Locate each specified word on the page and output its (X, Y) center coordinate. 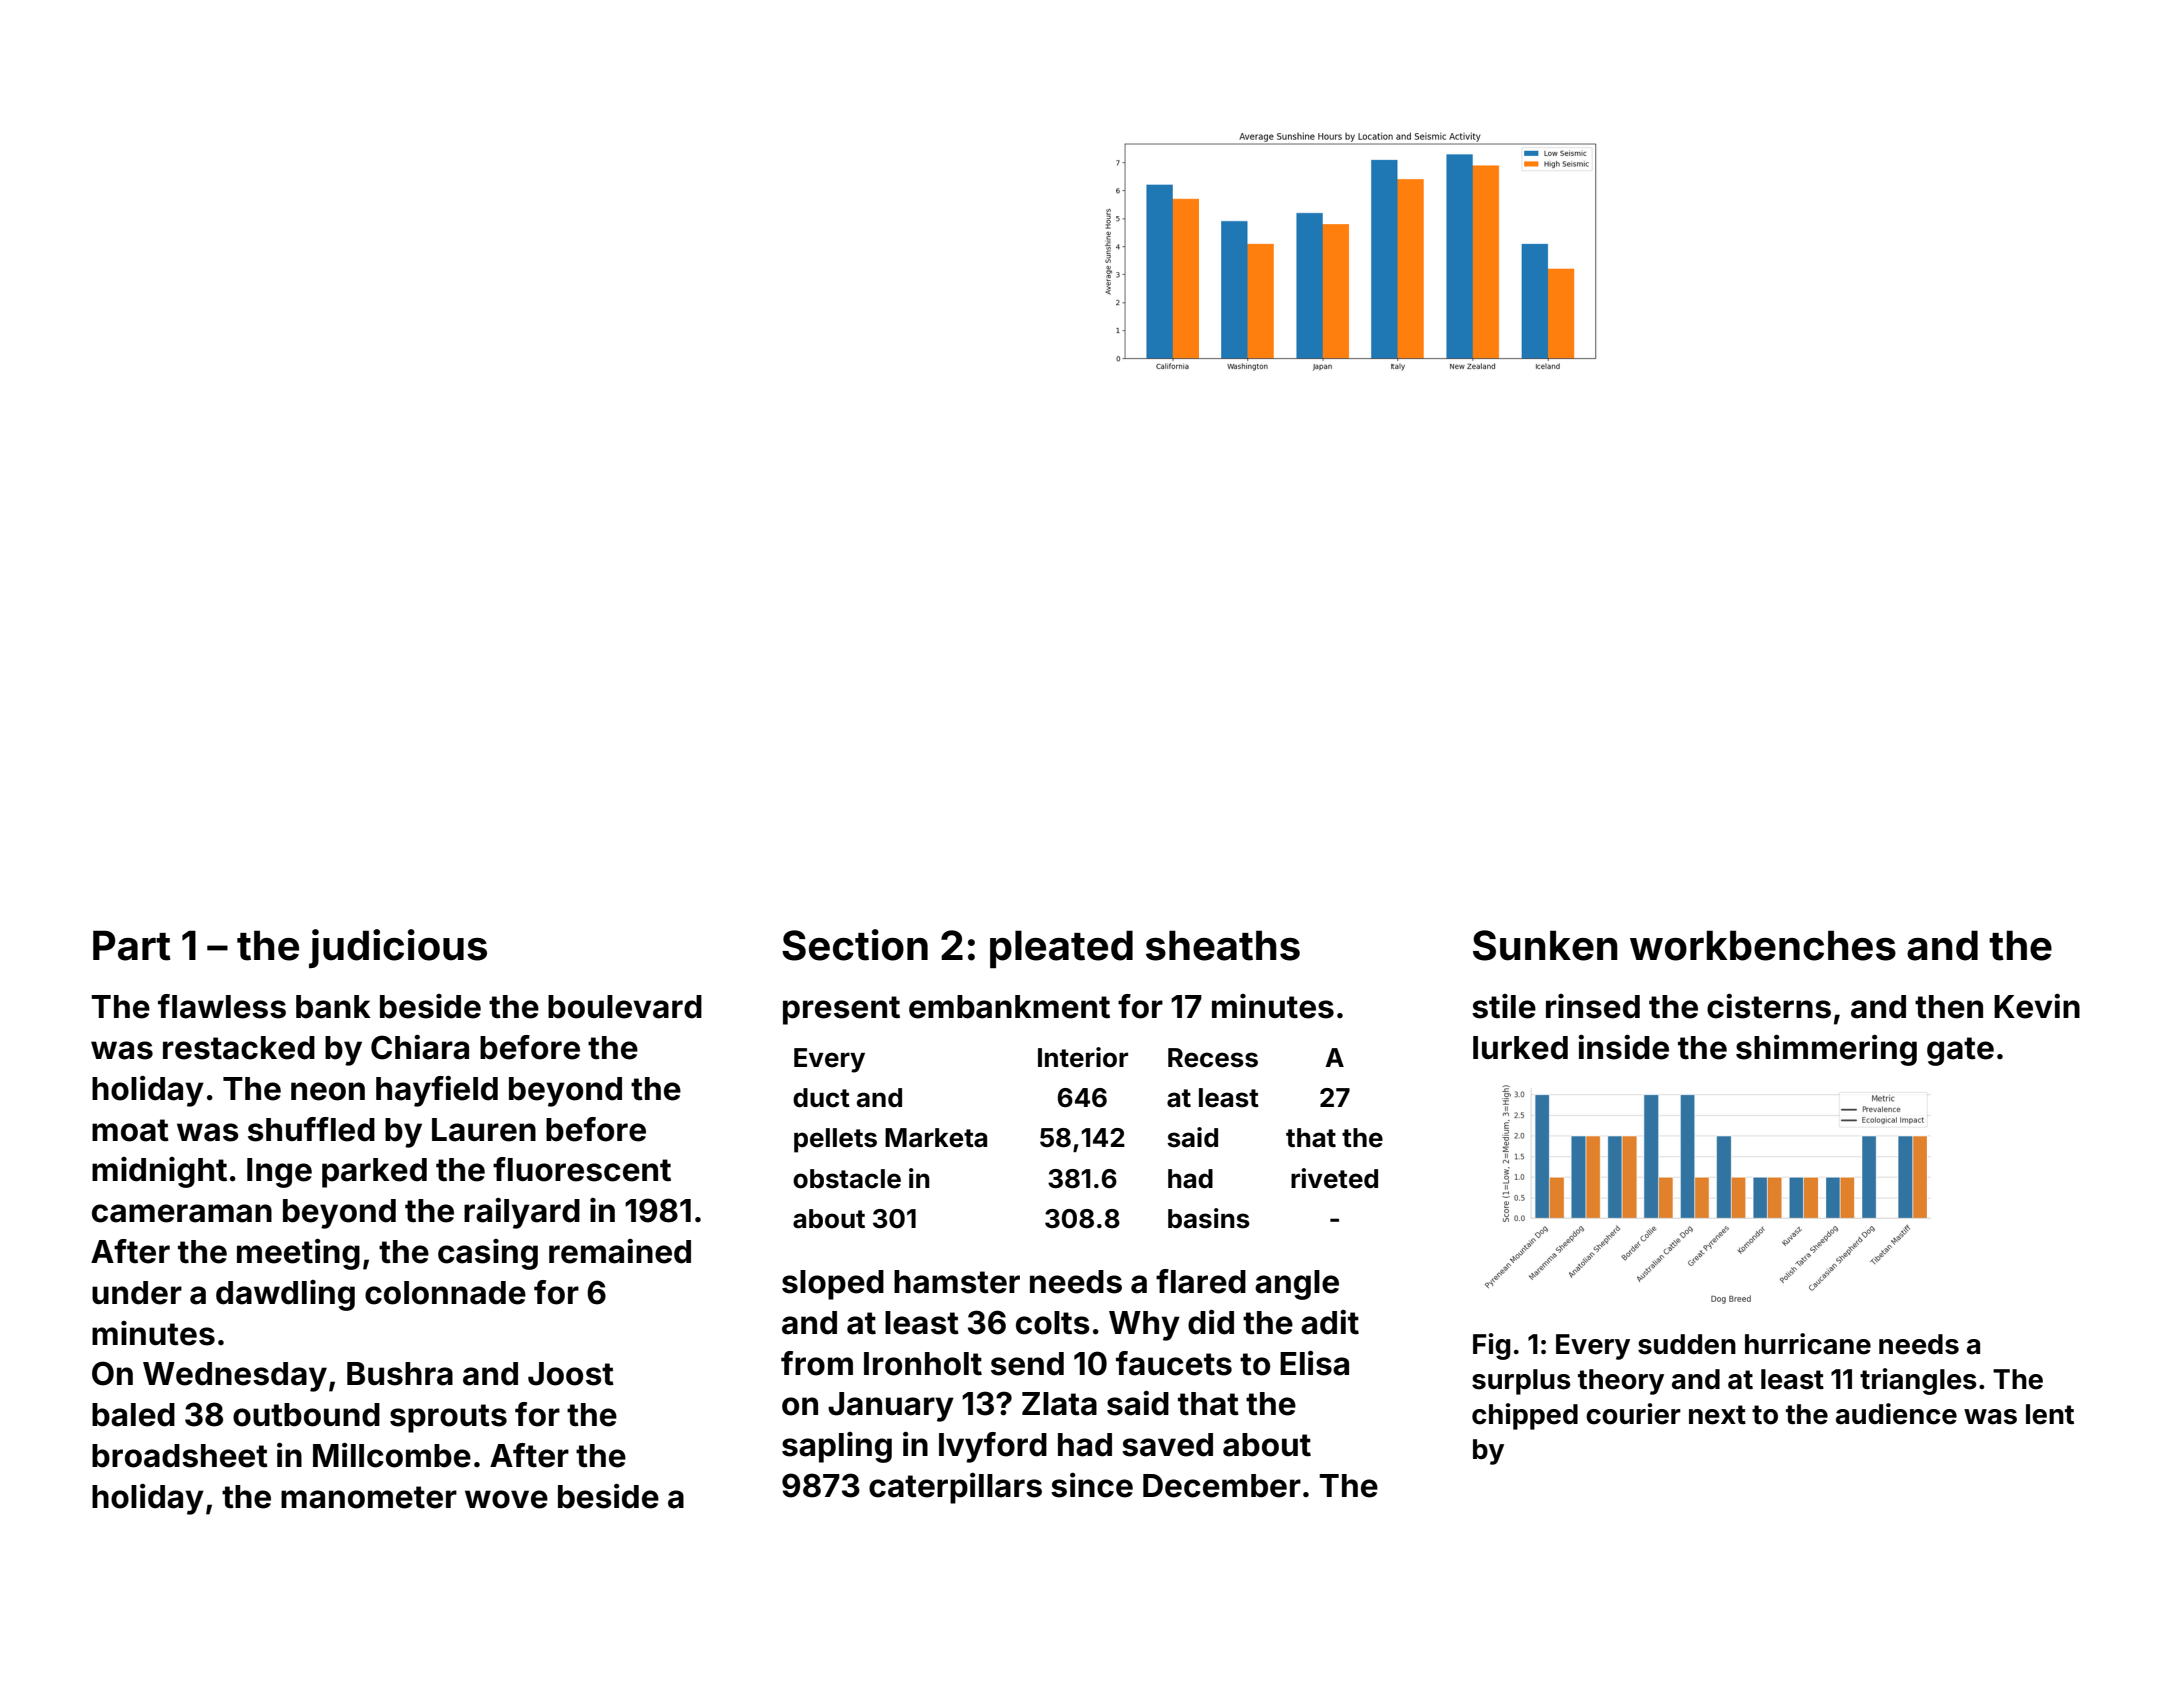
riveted (1334, 1178)
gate (1960, 1051)
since (1092, 1485)
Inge (279, 1173)
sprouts (448, 1418)
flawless (222, 1006)
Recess (1213, 1058)
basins (1209, 1218)
